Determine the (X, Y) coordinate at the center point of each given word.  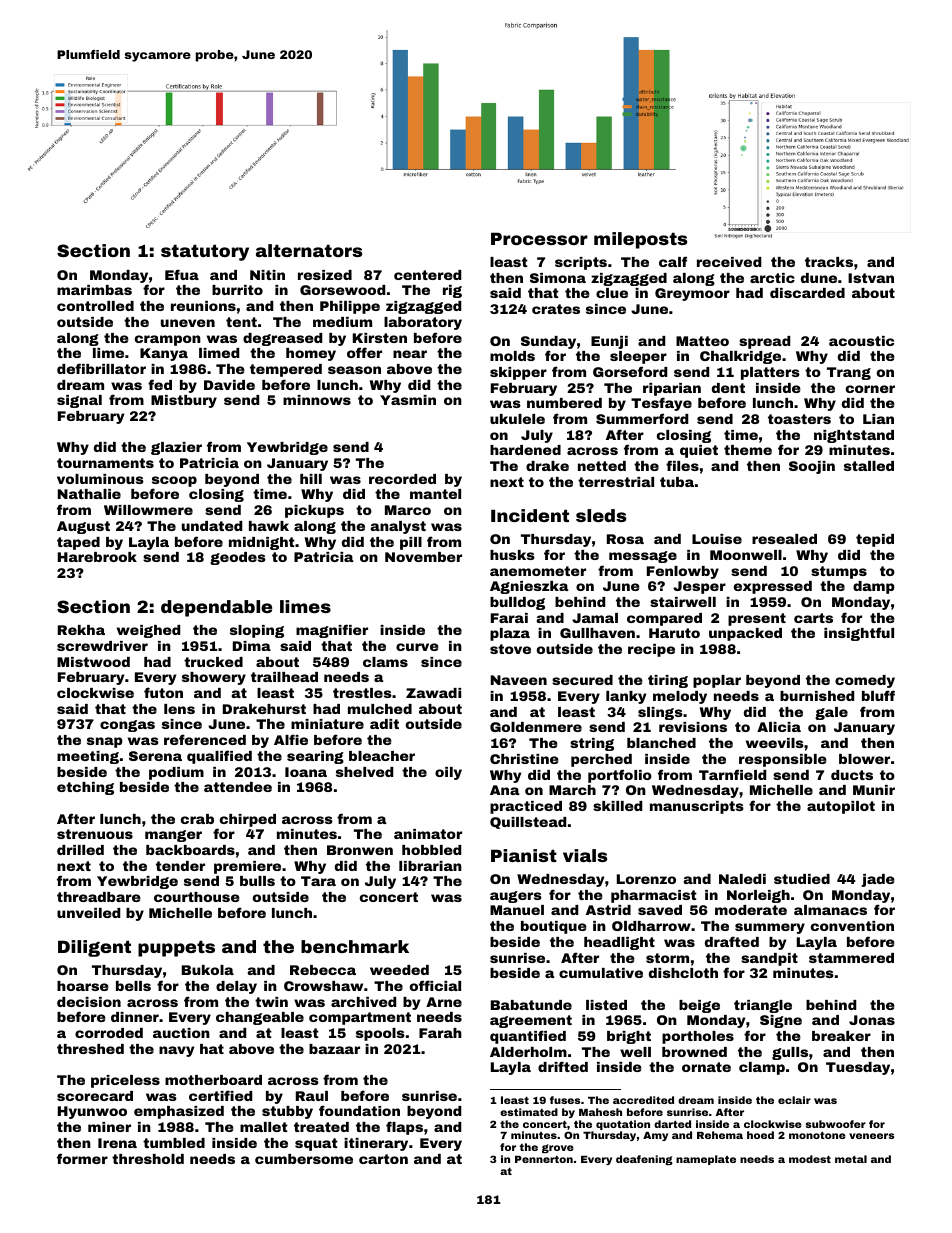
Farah (440, 1033)
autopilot (841, 807)
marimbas (94, 290)
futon (163, 692)
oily (448, 773)
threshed (90, 1049)
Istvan (871, 278)
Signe (781, 1021)
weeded (399, 970)
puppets (176, 948)
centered (427, 275)
